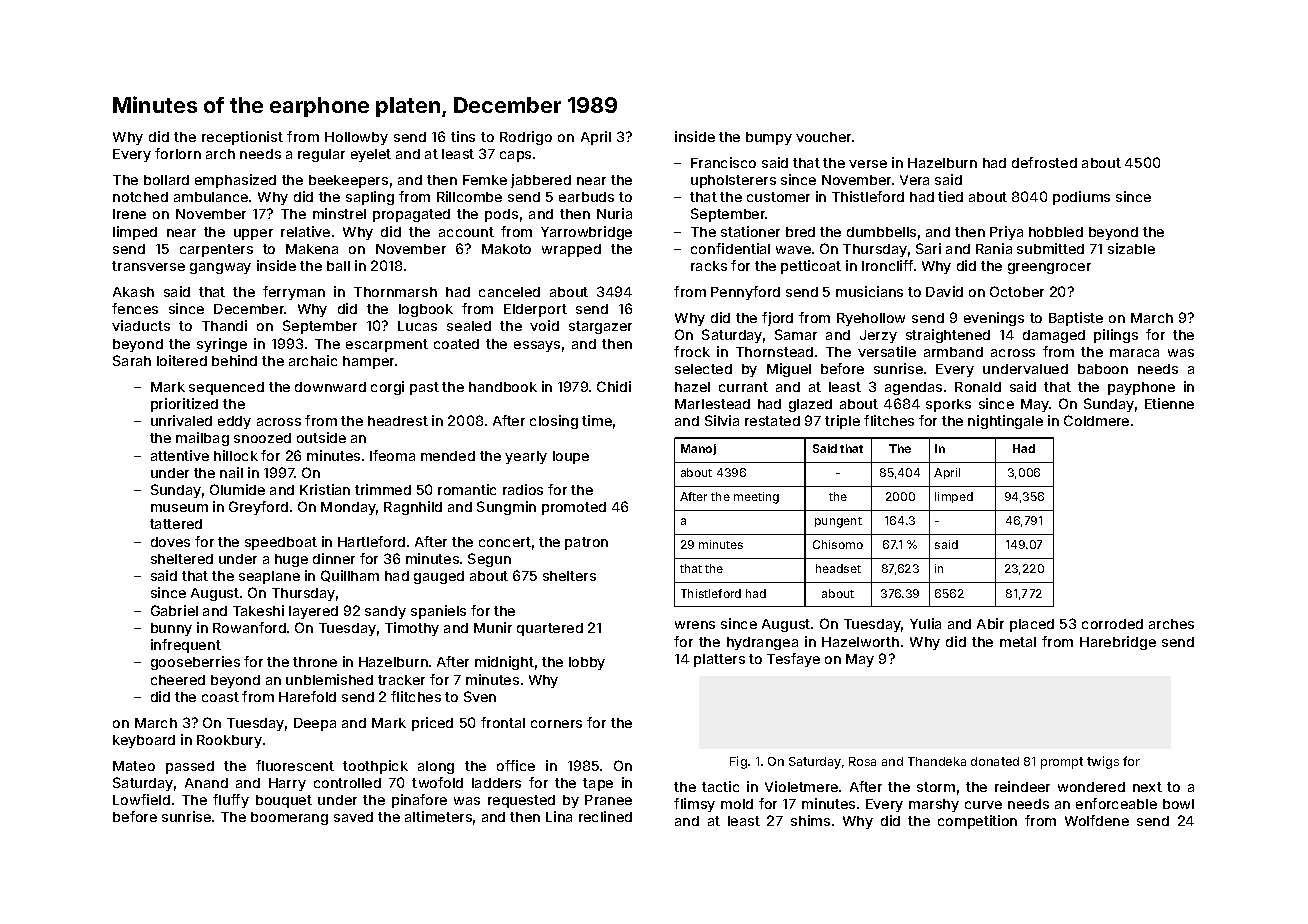 Image resolution: width=1308 pixels, height=924 pixels. Describe the element at coordinates (242, 138) in the page. I see `receptionist` at that location.
